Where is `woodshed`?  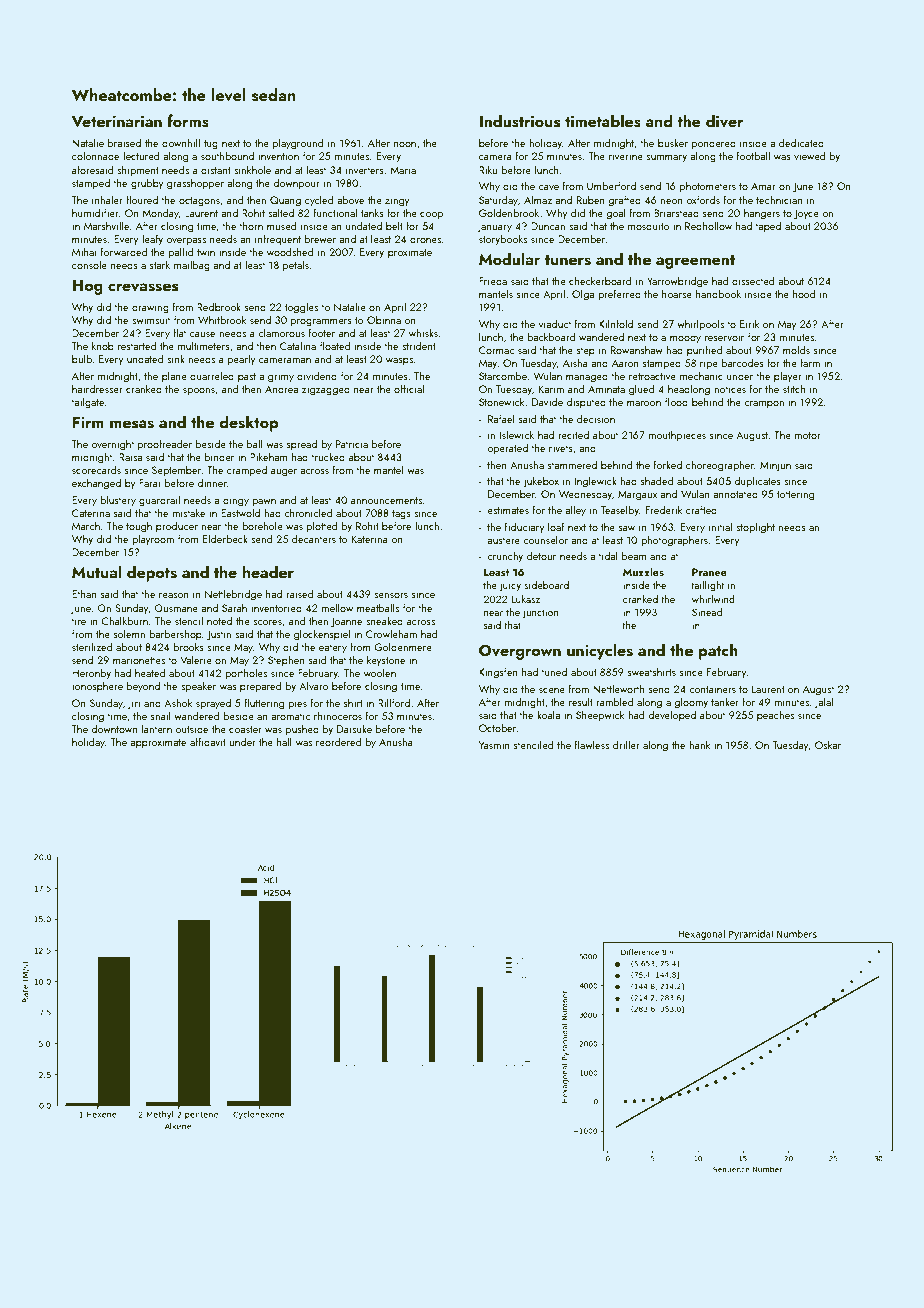 woodshed is located at coordinates (290, 251).
